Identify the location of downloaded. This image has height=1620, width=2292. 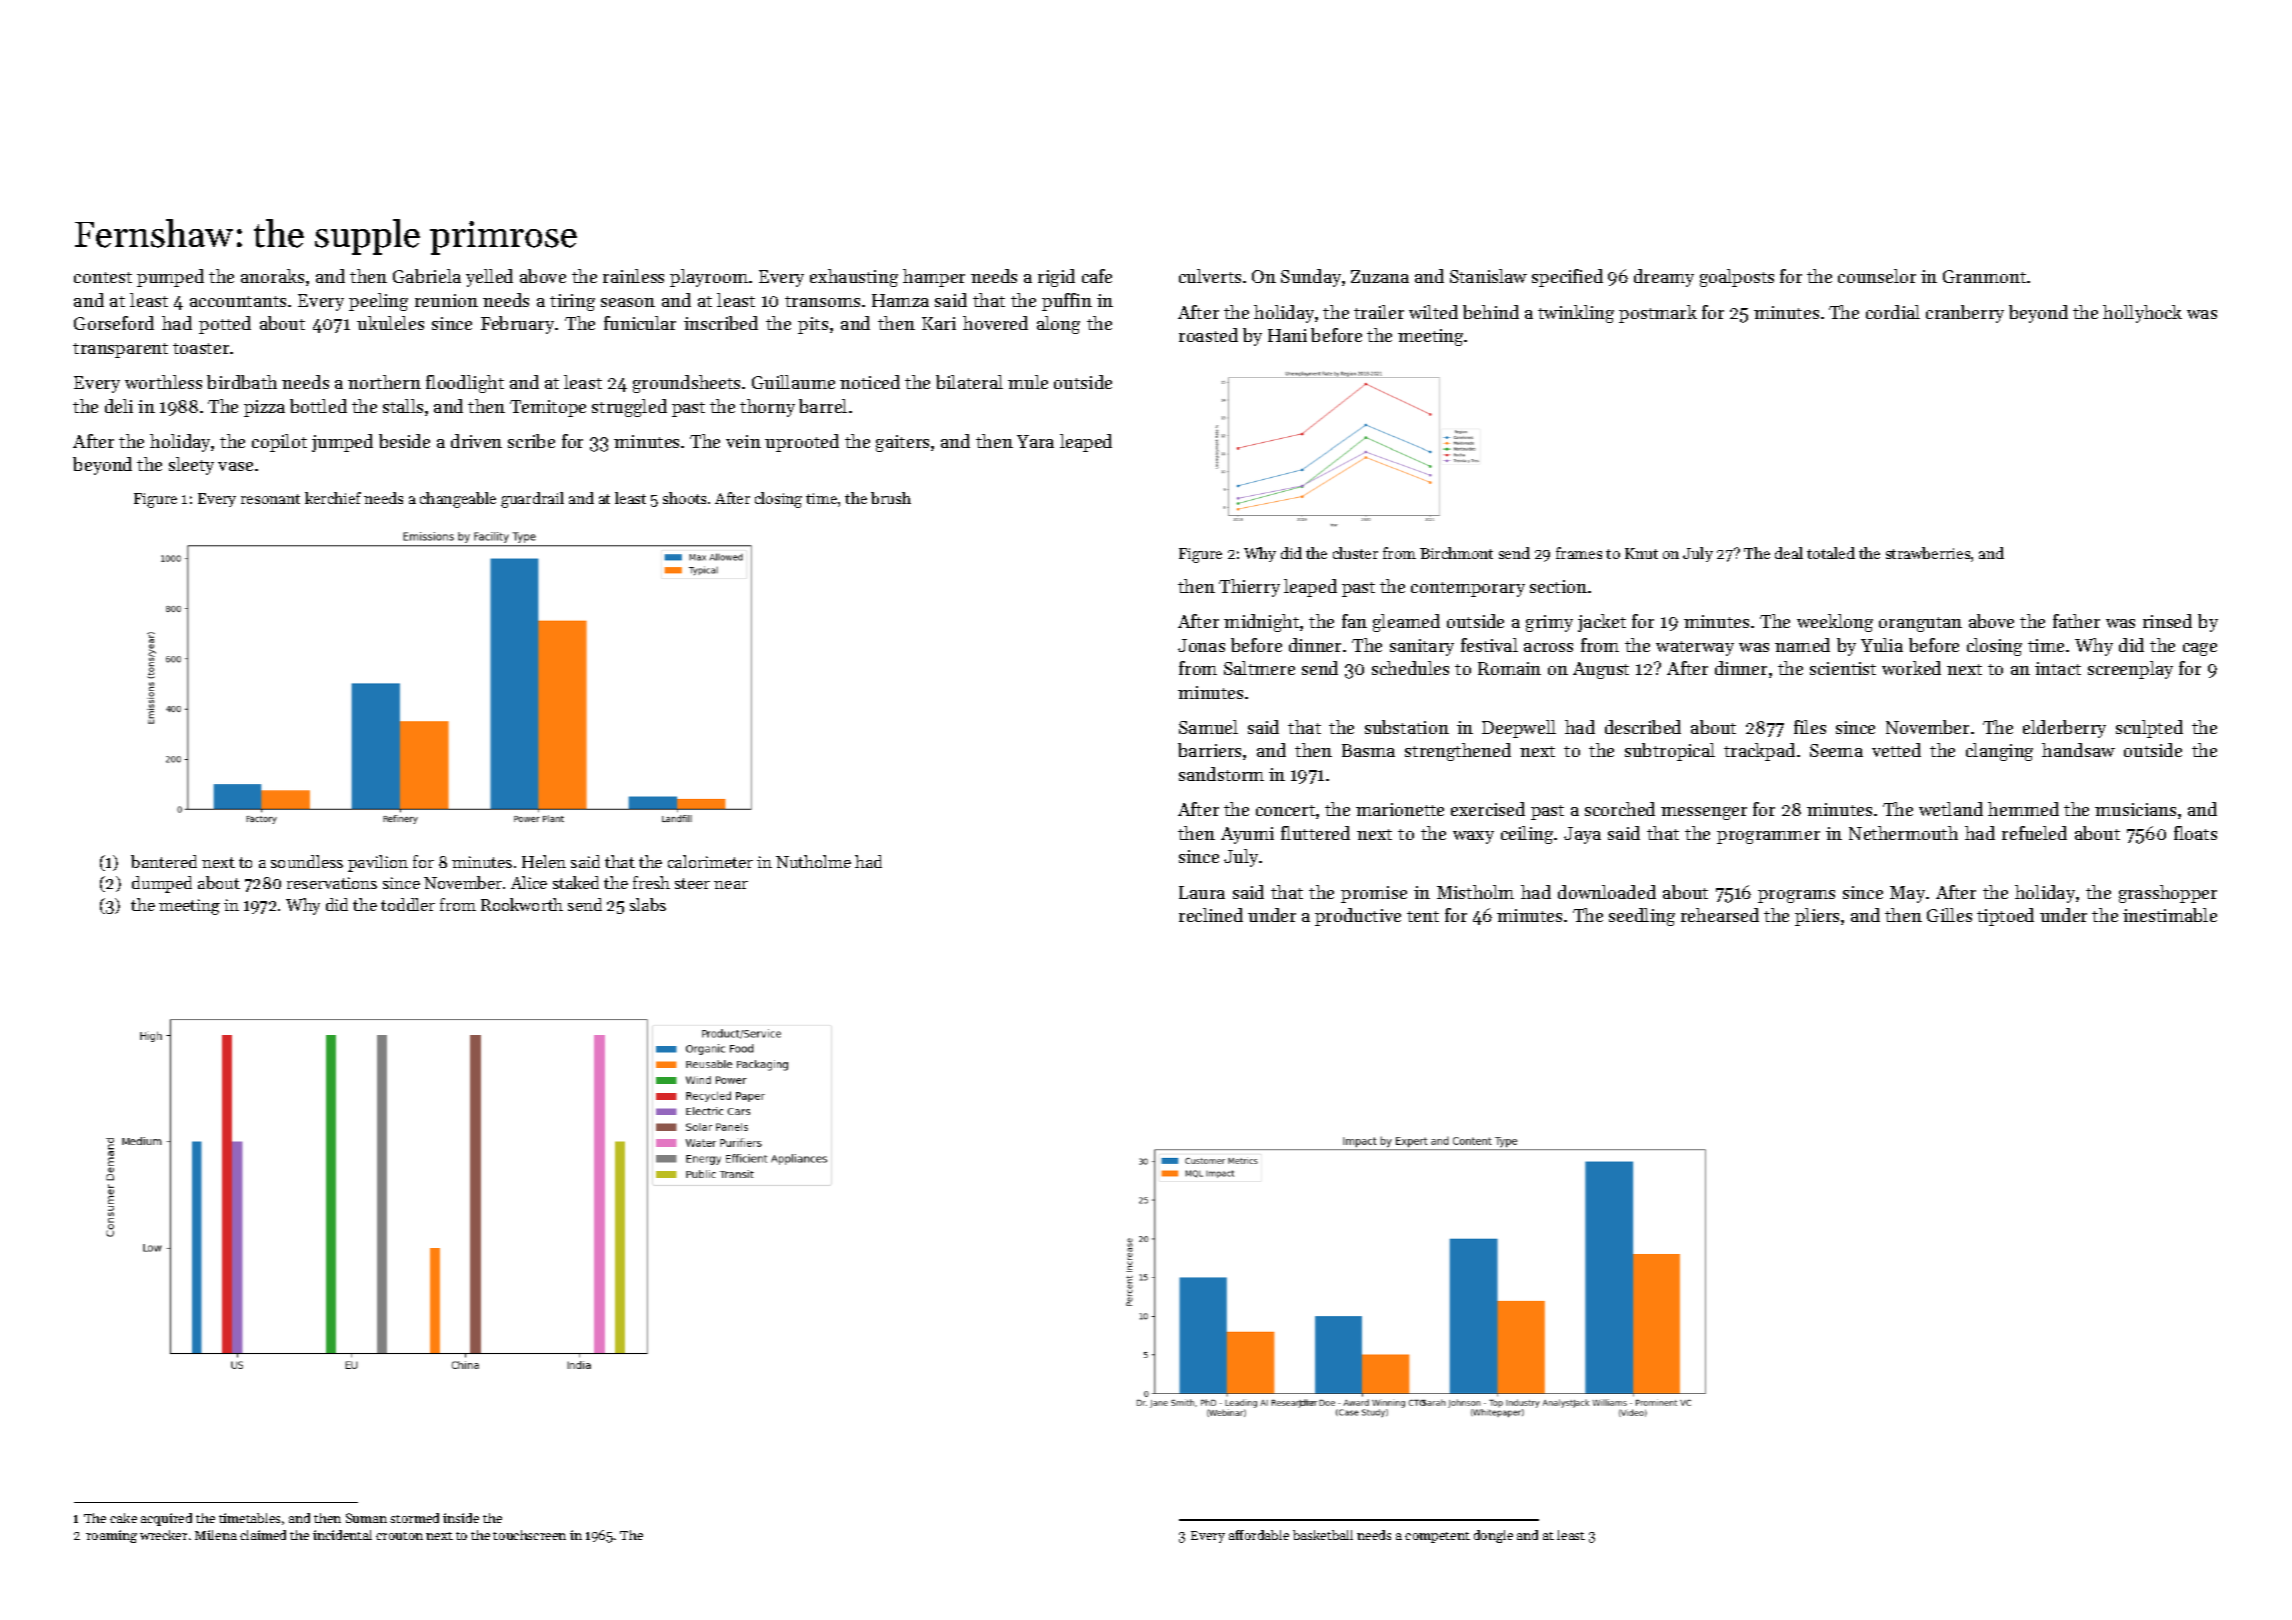
(1607, 892).
